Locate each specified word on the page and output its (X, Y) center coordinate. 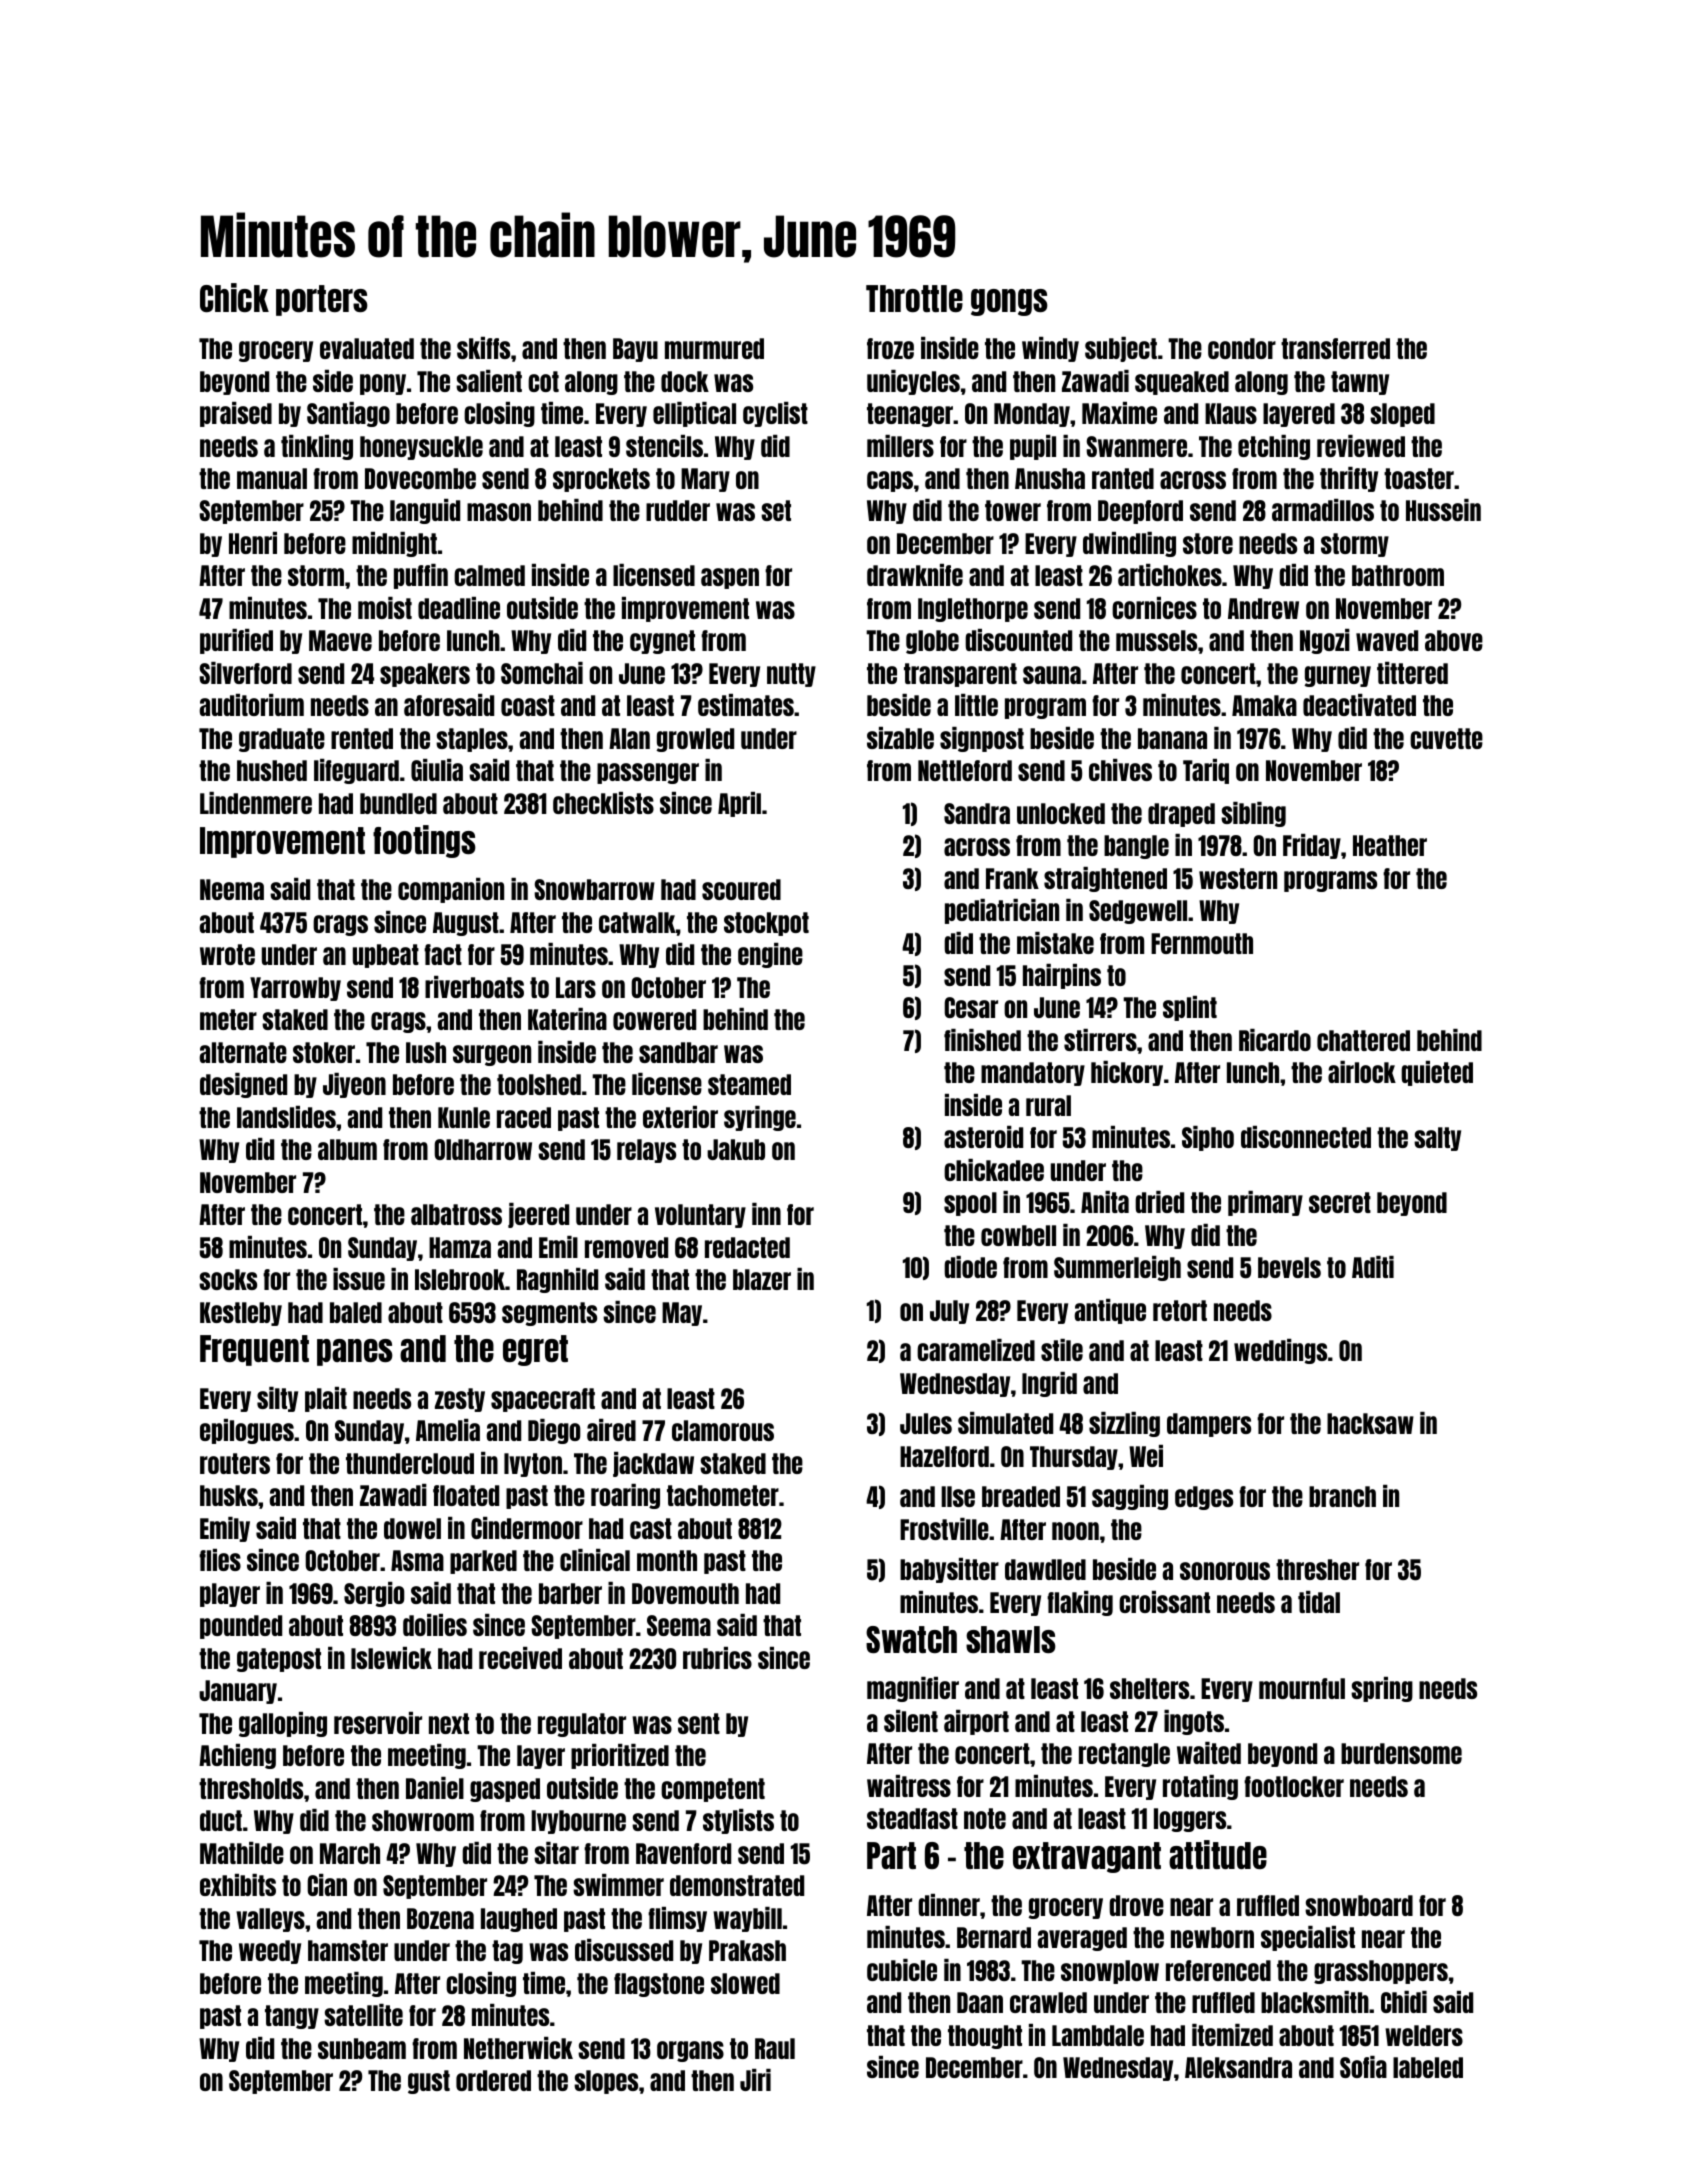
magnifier (913, 1689)
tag (507, 1952)
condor (1242, 348)
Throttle (914, 298)
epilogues (247, 1431)
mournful (1302, 1688)
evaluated (367, 348)
